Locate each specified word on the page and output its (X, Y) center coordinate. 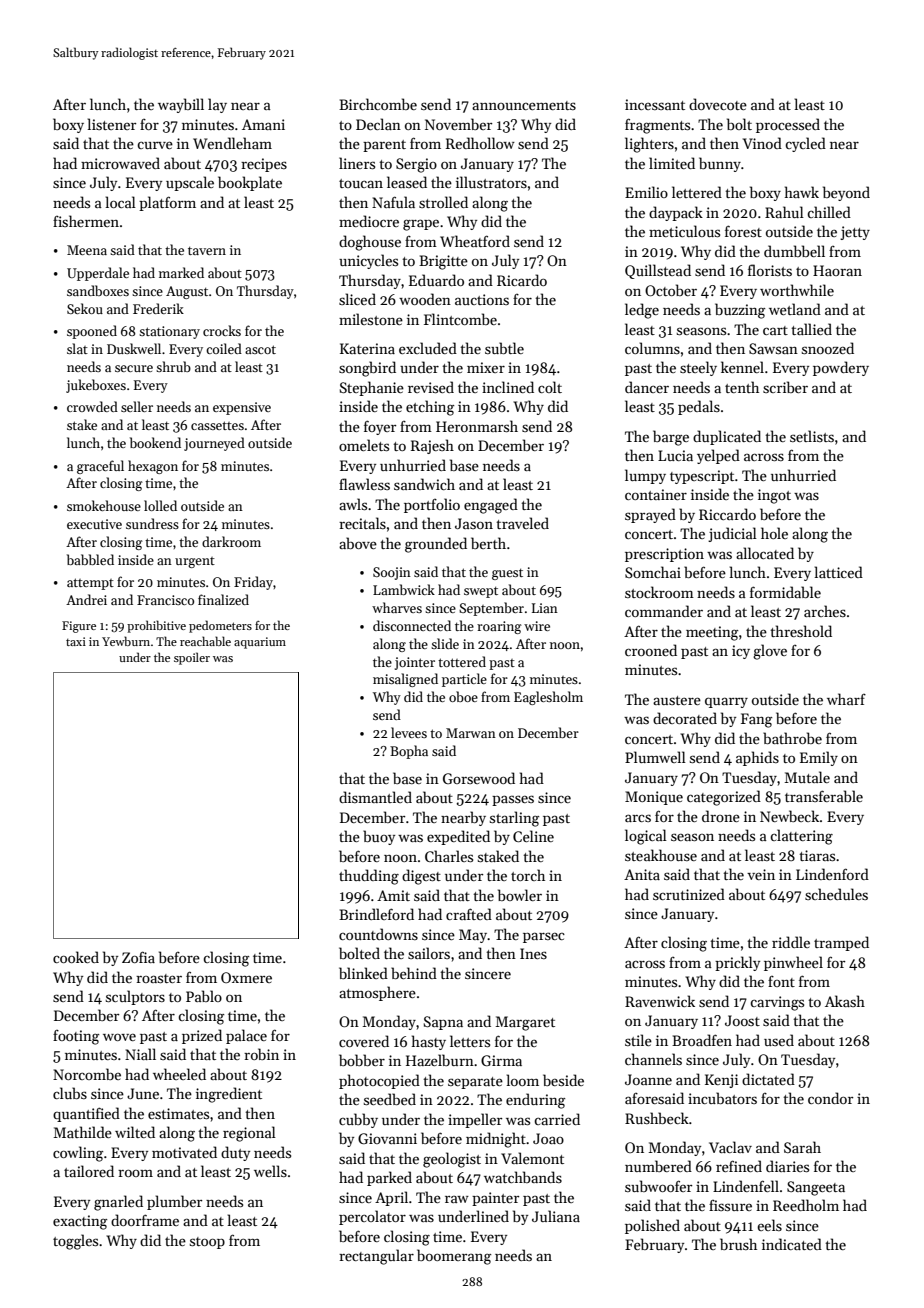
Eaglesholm (548, 698)
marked (181, 272)
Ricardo (522, 280)
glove (770, 652)
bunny (720, 164)
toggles (75, 1242)
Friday (253, 583)
